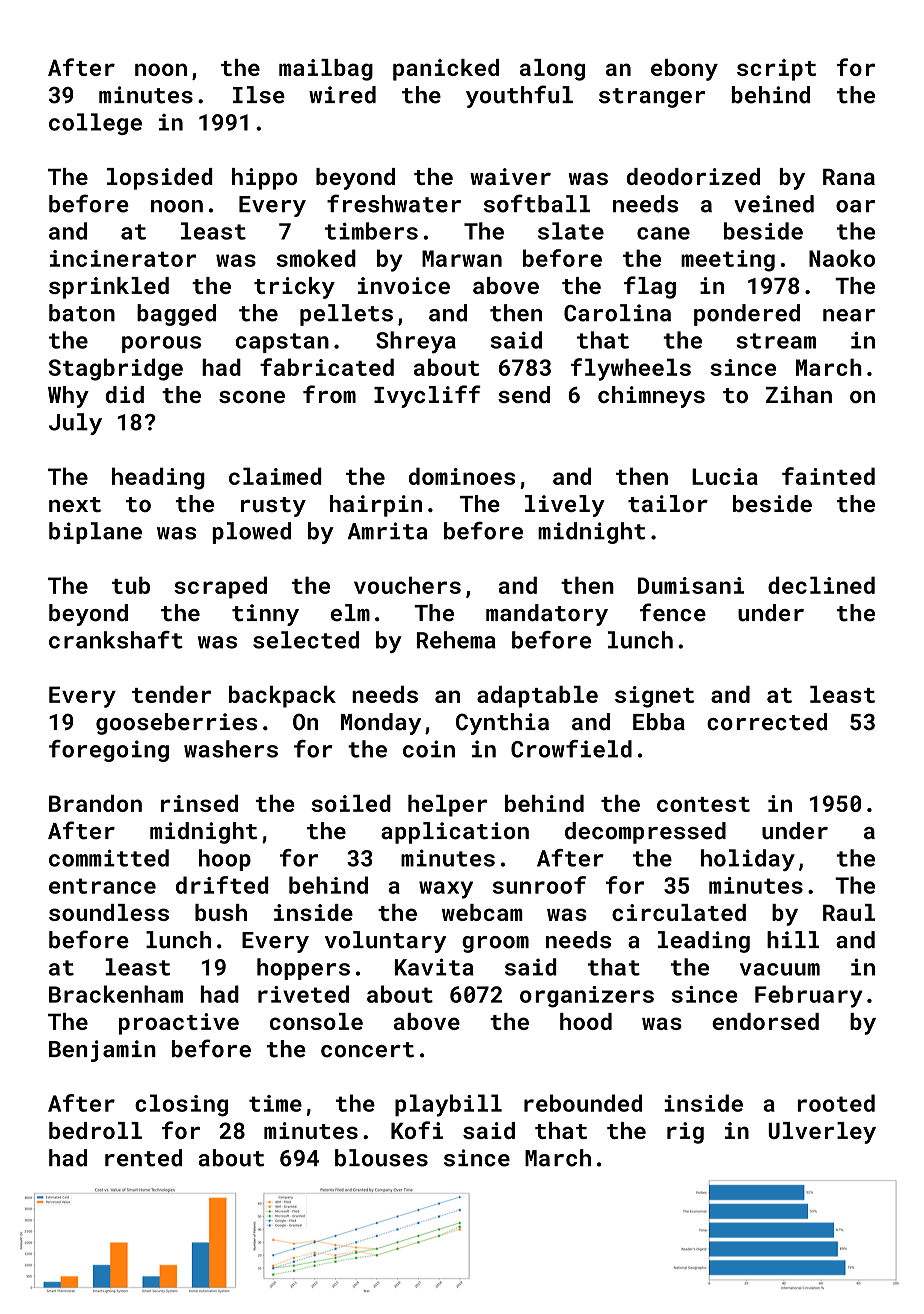 The image size is (924, 1314). Describe the element at coordinates (102, 1051) in the screenshot. I see `Benjamin` at that location.
